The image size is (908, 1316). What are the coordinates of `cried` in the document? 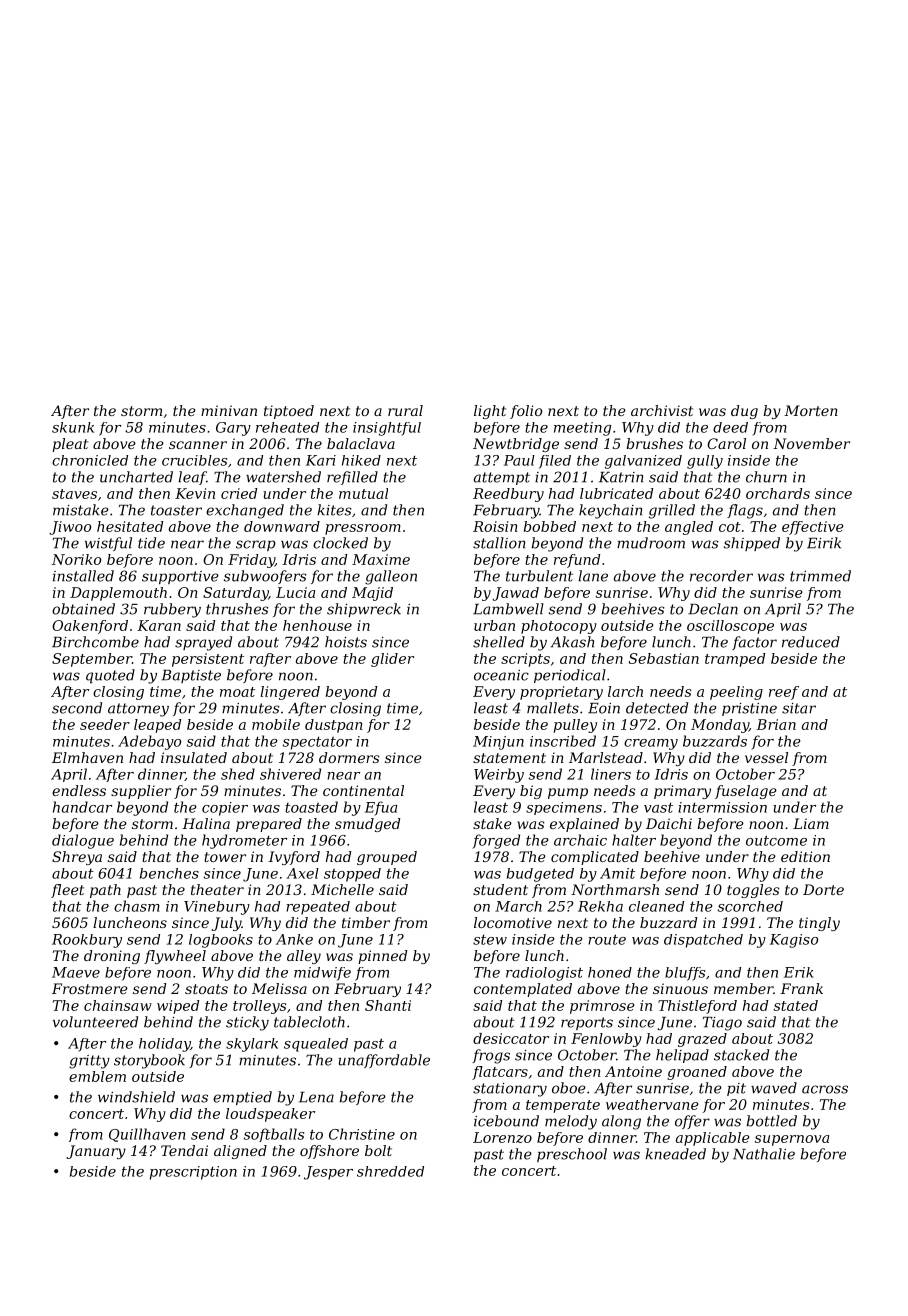 It's located at (239, 493).
